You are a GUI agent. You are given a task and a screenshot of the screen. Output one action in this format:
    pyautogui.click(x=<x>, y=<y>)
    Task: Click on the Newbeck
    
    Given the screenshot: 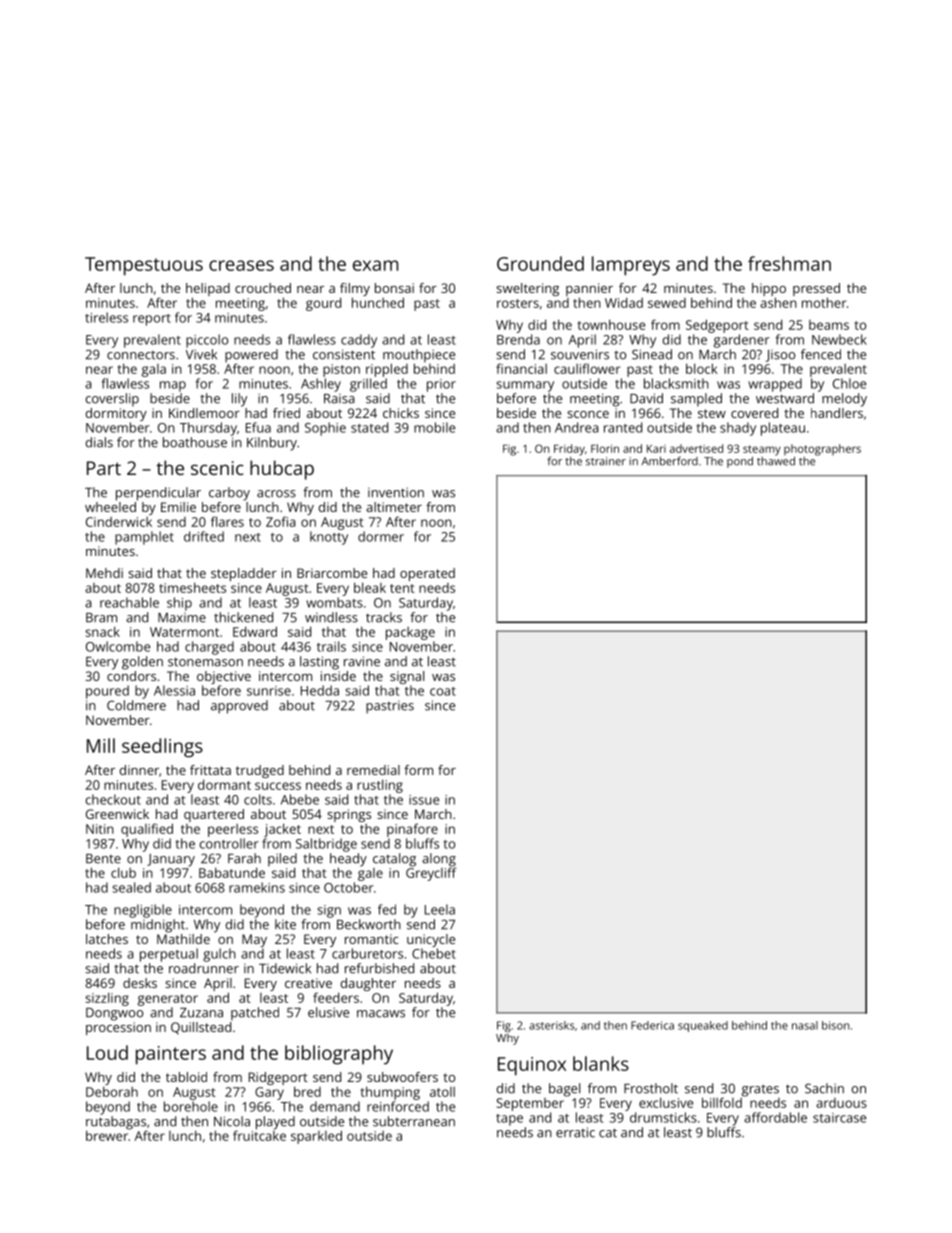 What is the action you would take?
    pyautogui.click(x=839, y=339)
